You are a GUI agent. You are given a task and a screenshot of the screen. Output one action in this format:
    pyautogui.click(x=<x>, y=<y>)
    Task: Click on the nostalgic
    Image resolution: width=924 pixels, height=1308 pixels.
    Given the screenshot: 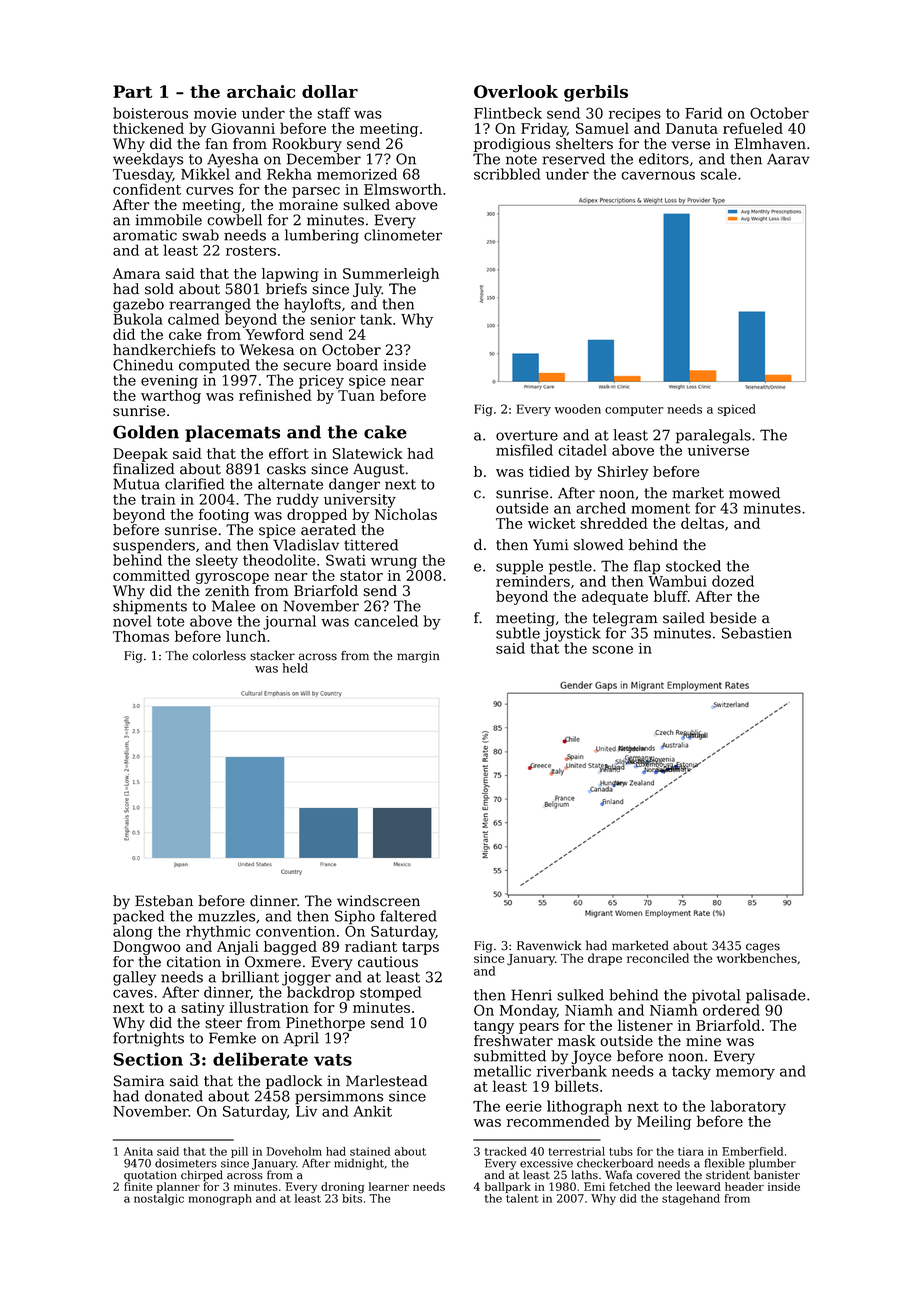 What is the action you would take?
    pyautogui.click(x=159, y=1199)
